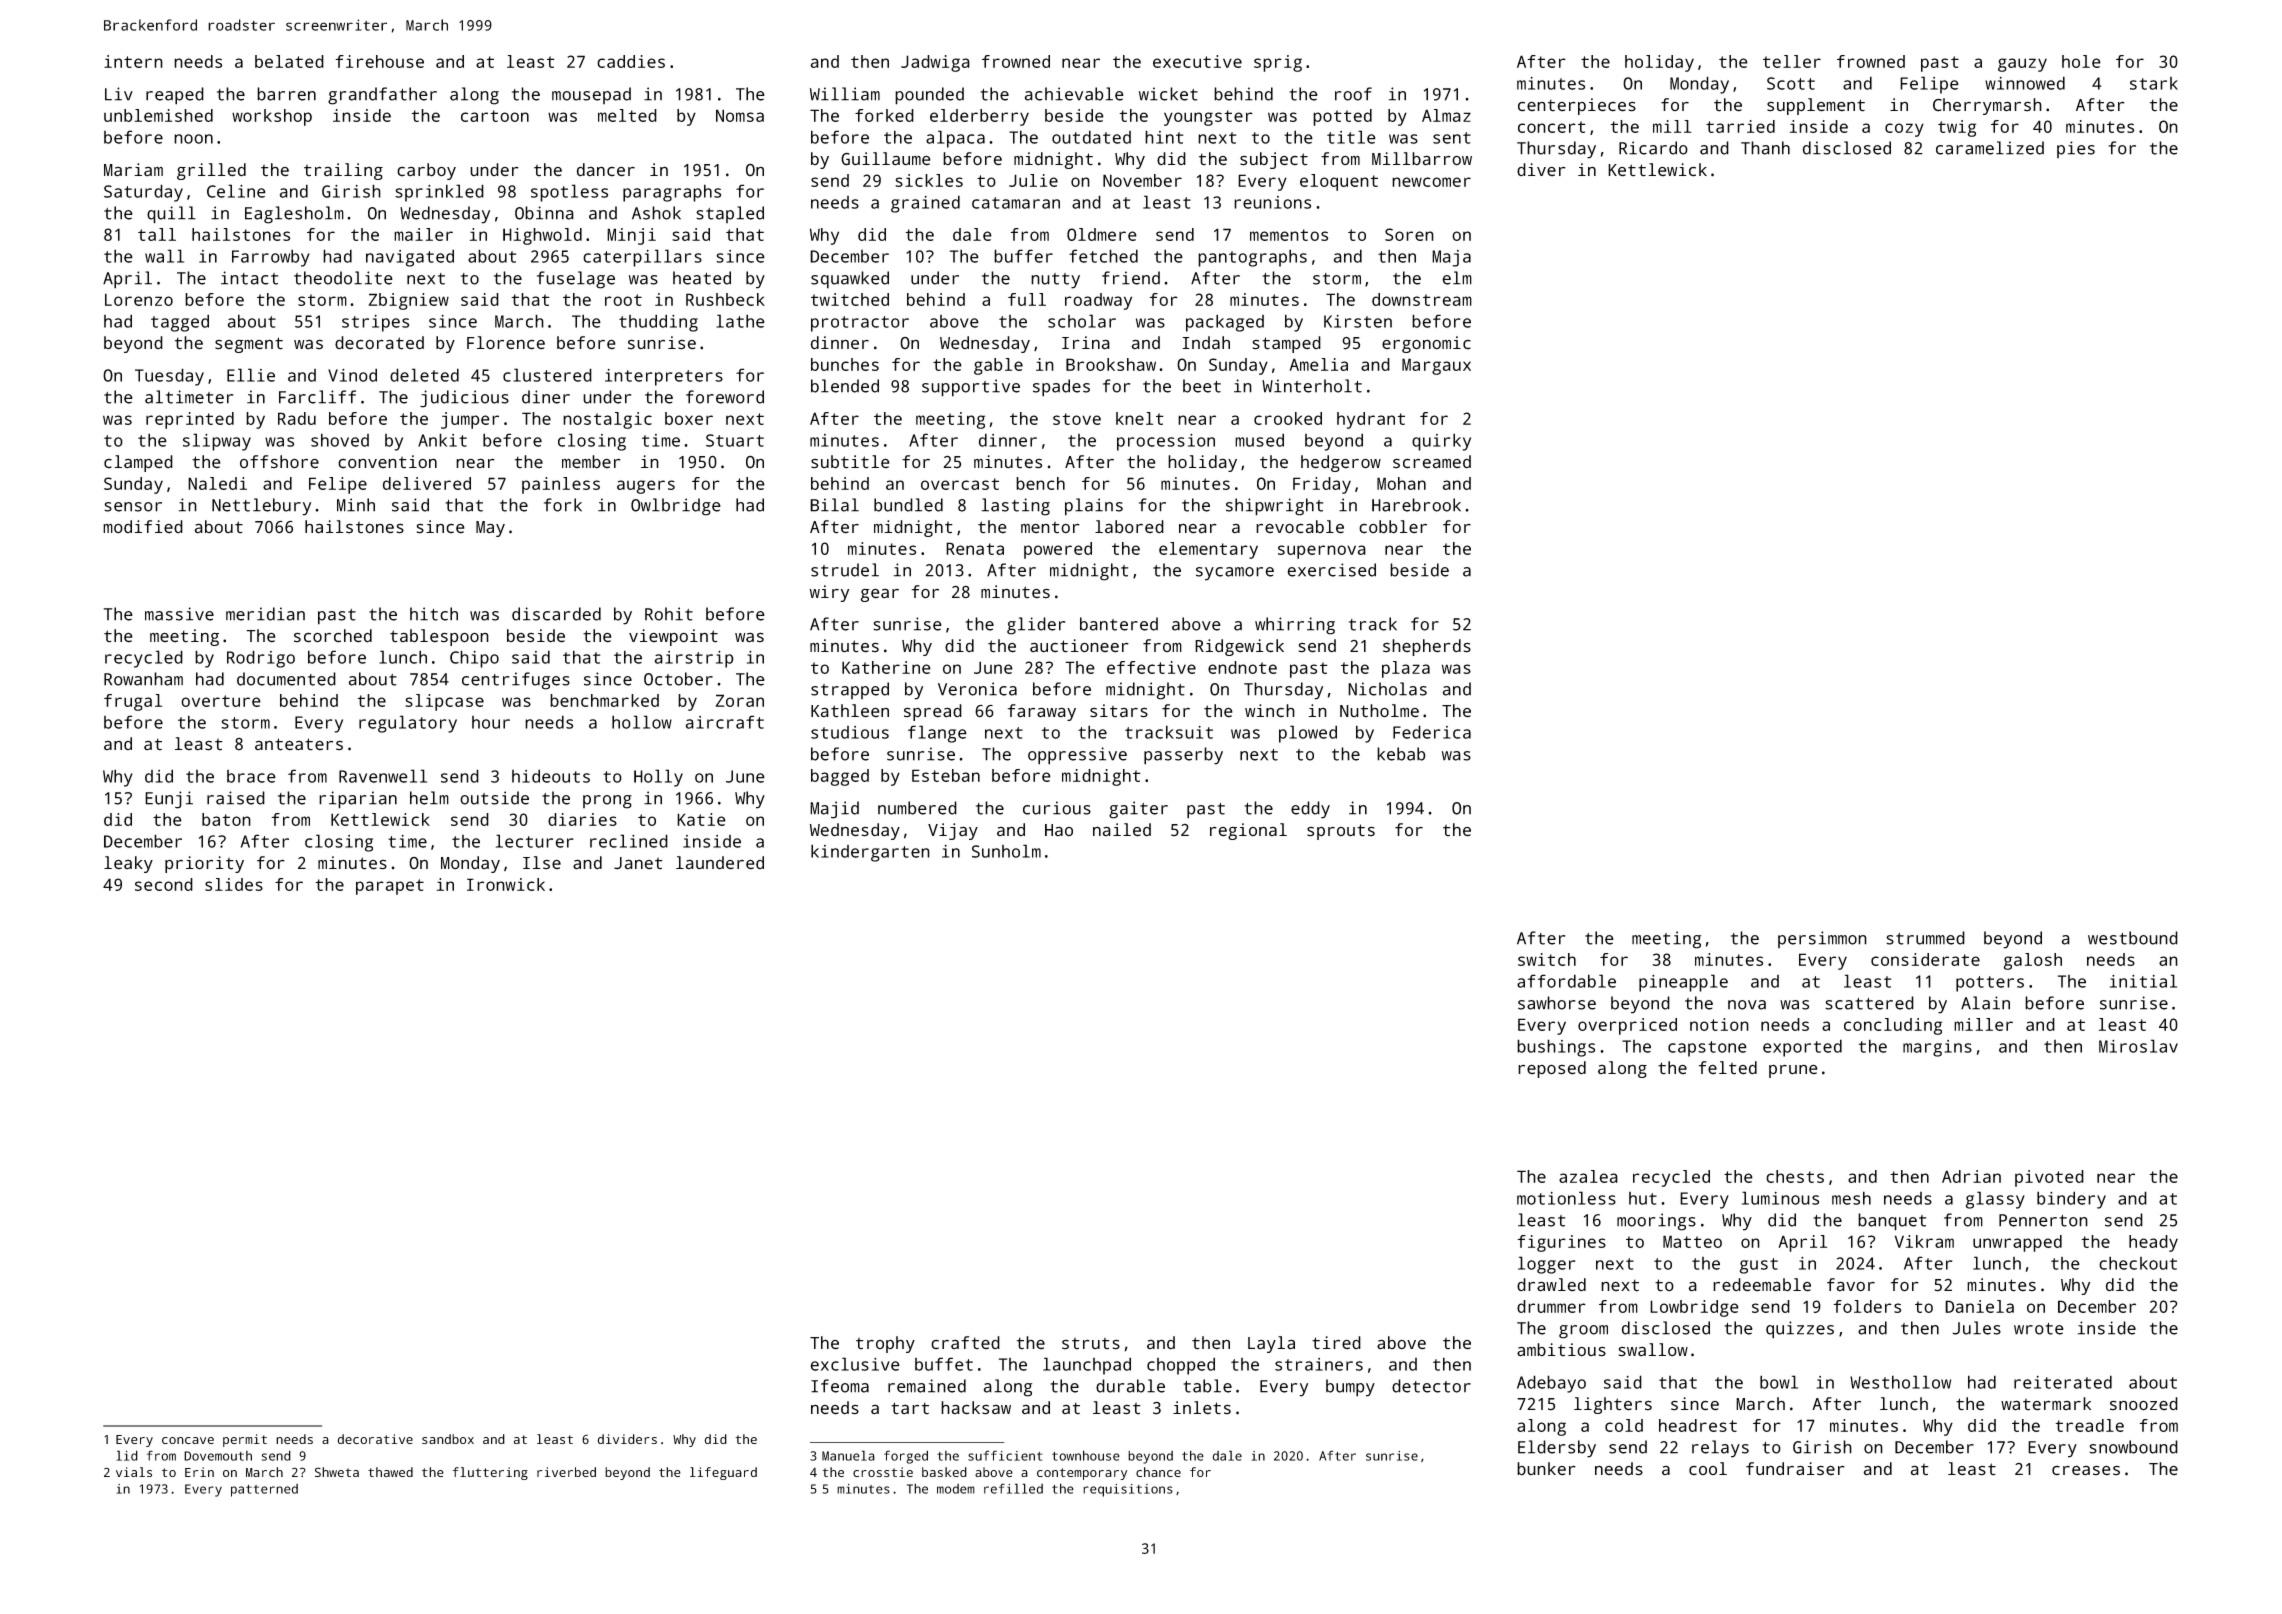  I want to click on concave, so click(188, 1440).
